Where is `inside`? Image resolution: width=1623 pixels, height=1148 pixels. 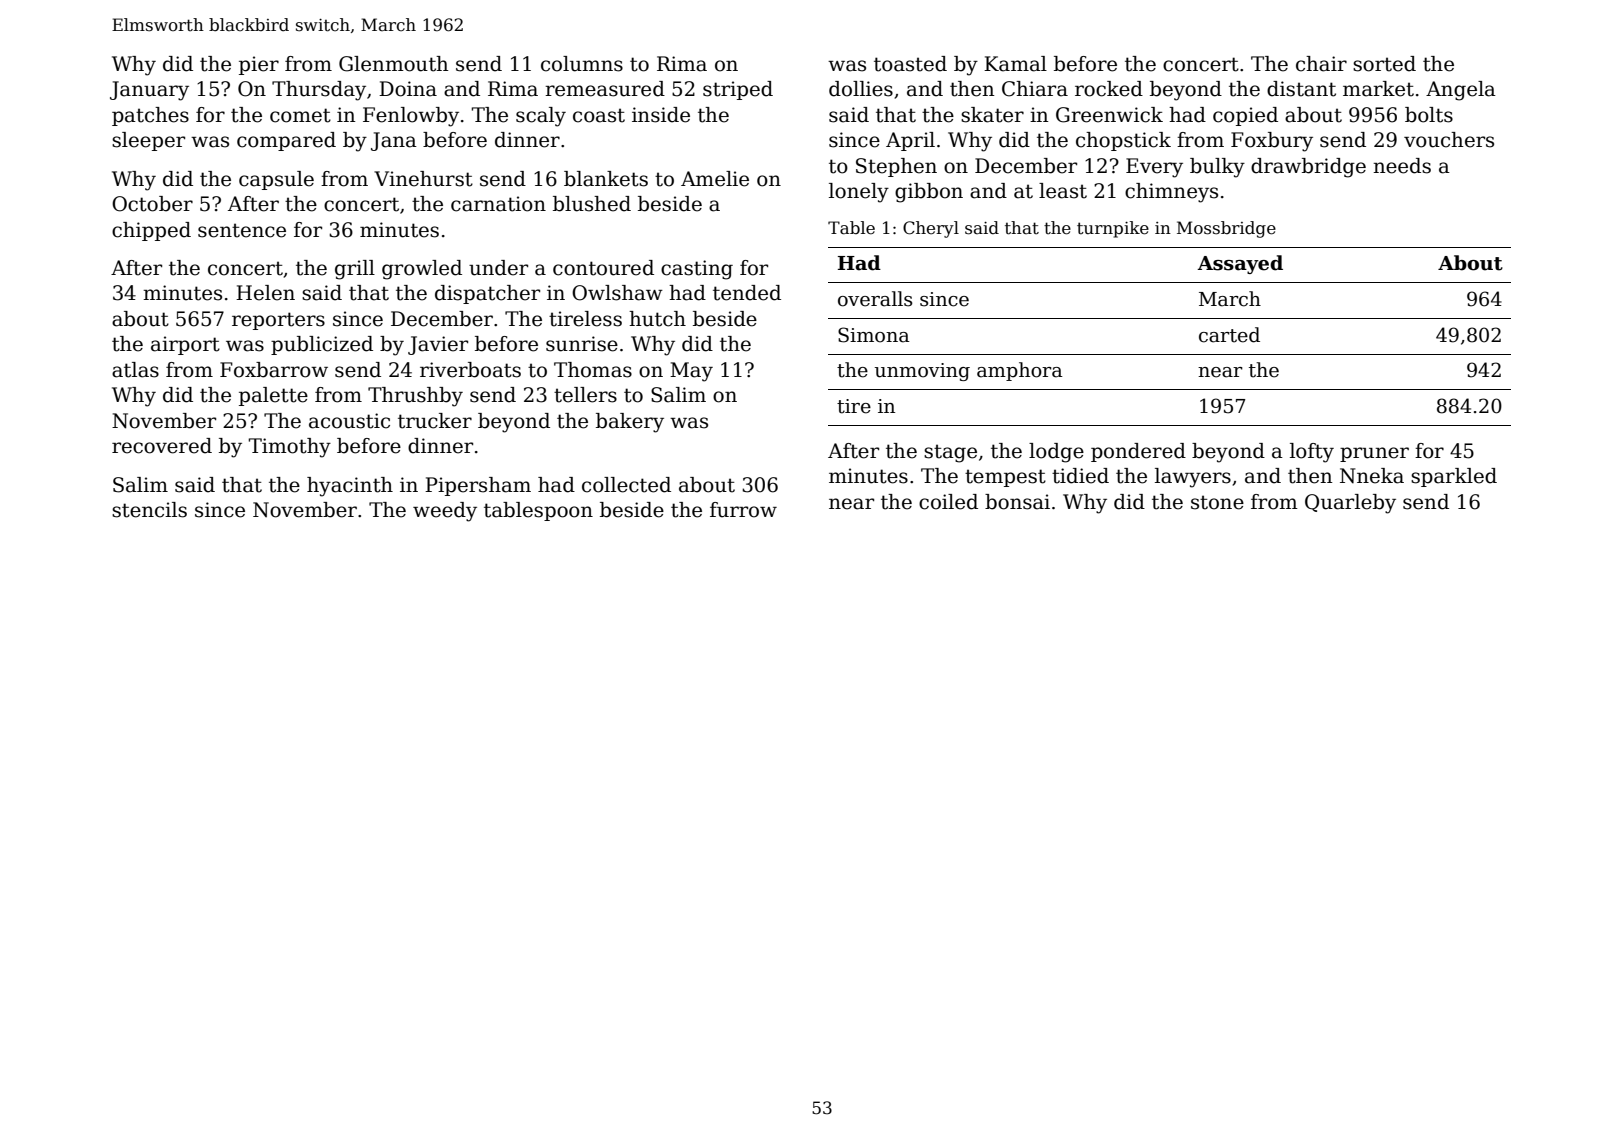
inside is located at coordinates (661, 115).
